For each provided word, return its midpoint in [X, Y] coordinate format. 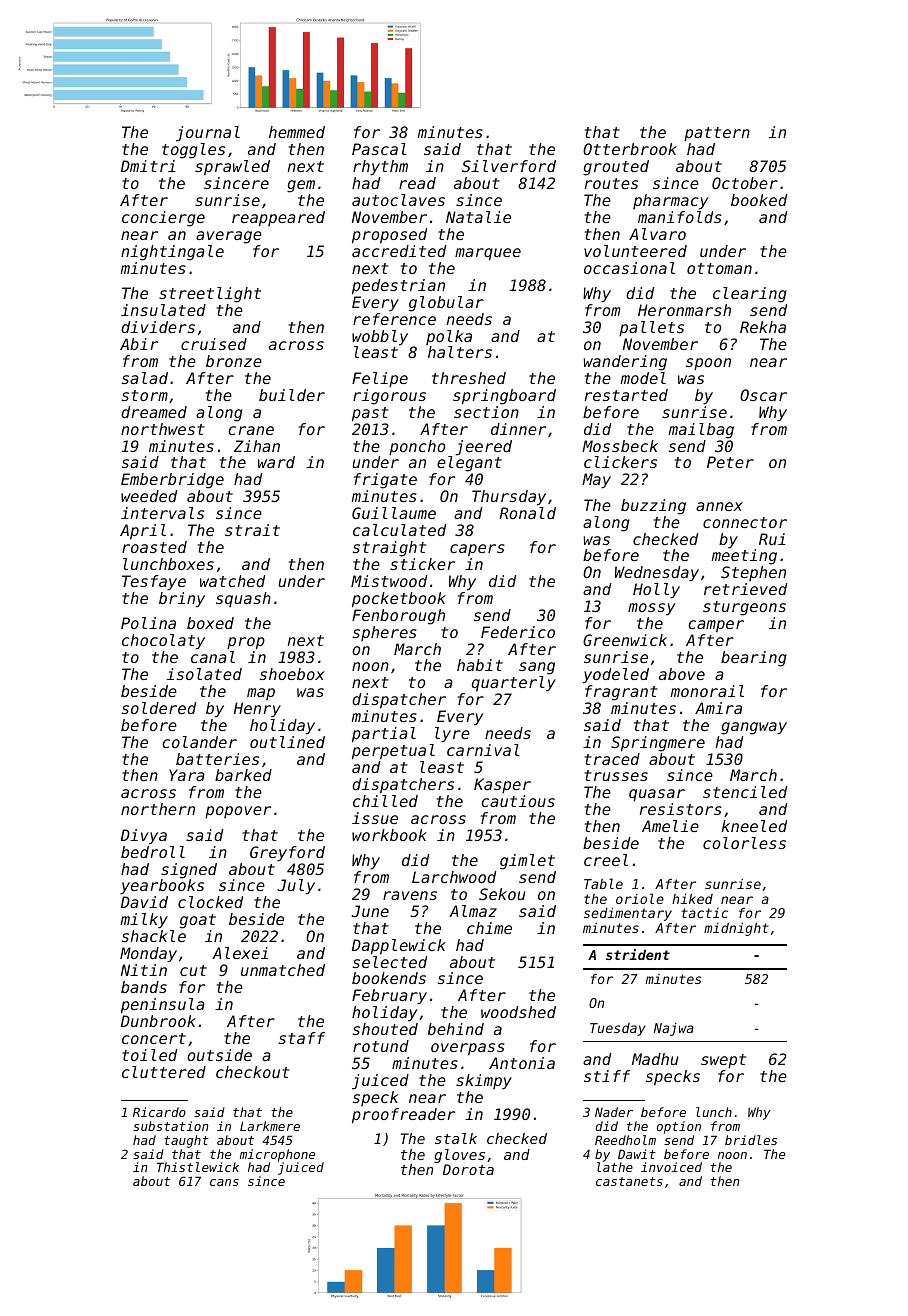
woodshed [518, 1012]
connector [745, 522]
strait [252, 530]
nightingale [172, 253]
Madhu [655, 1059]
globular [446, 304]
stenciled [745, 792]
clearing [750, 295]
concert [154, 1038]
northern [158, 809]
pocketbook [399, 600]
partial [384, 735]
